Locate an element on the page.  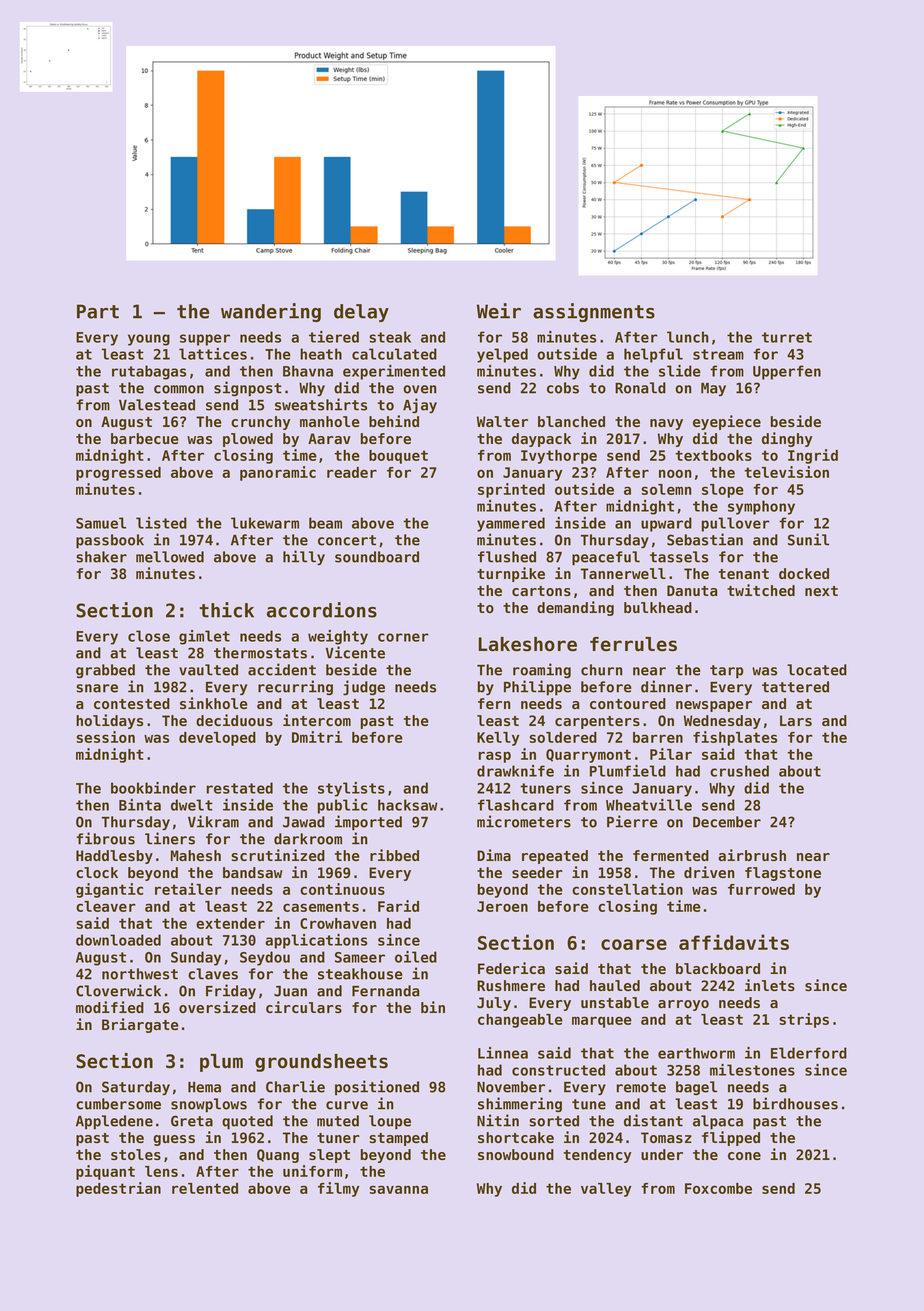
rasp is located at coordinates (495, 757).
